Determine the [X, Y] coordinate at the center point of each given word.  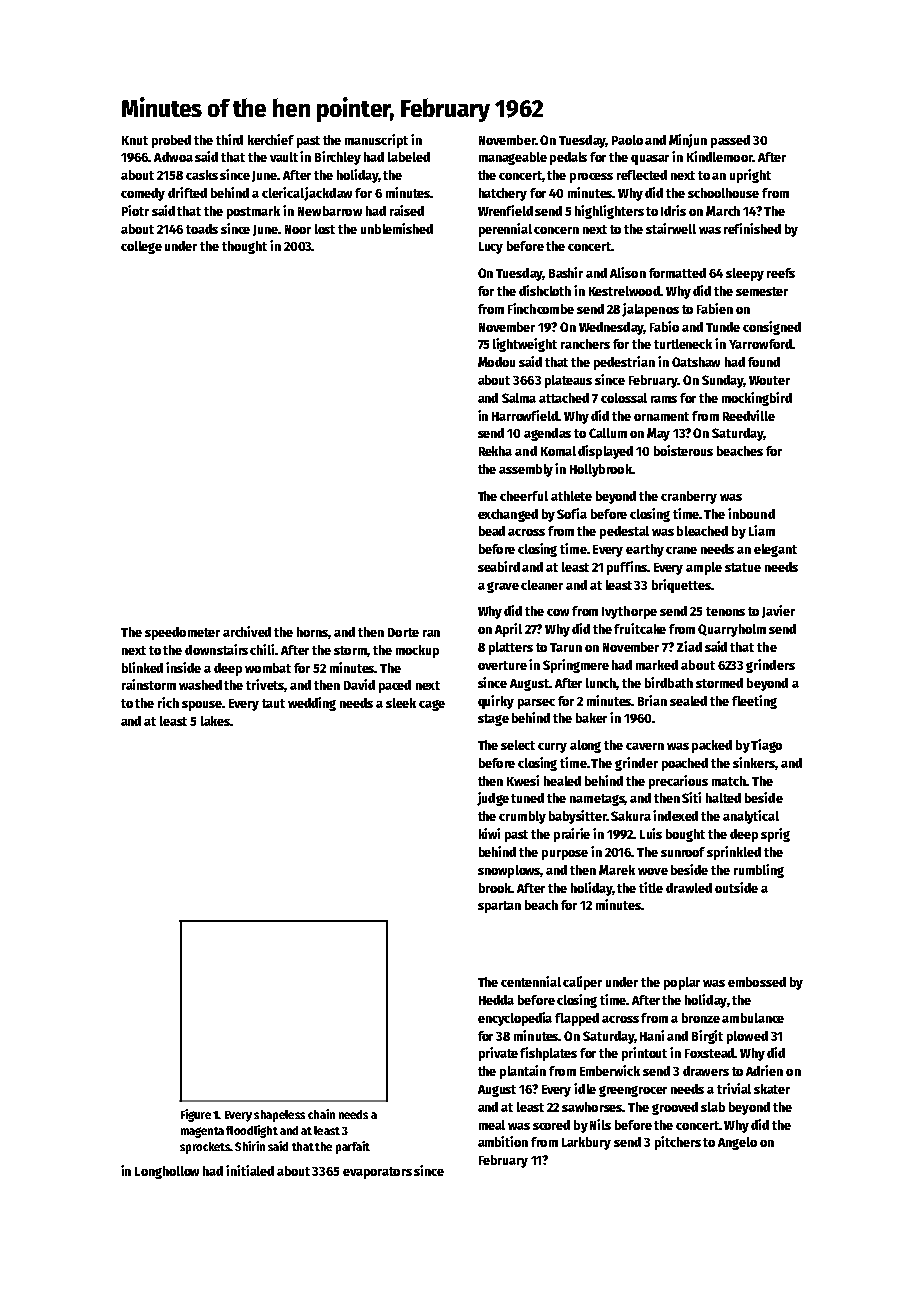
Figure [196, 1115]
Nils [600, 1124]
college [141, 247]
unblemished [397, 228]
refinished [752, 228]
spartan [499, 907]
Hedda [496, 1000]
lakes [215, 721]
